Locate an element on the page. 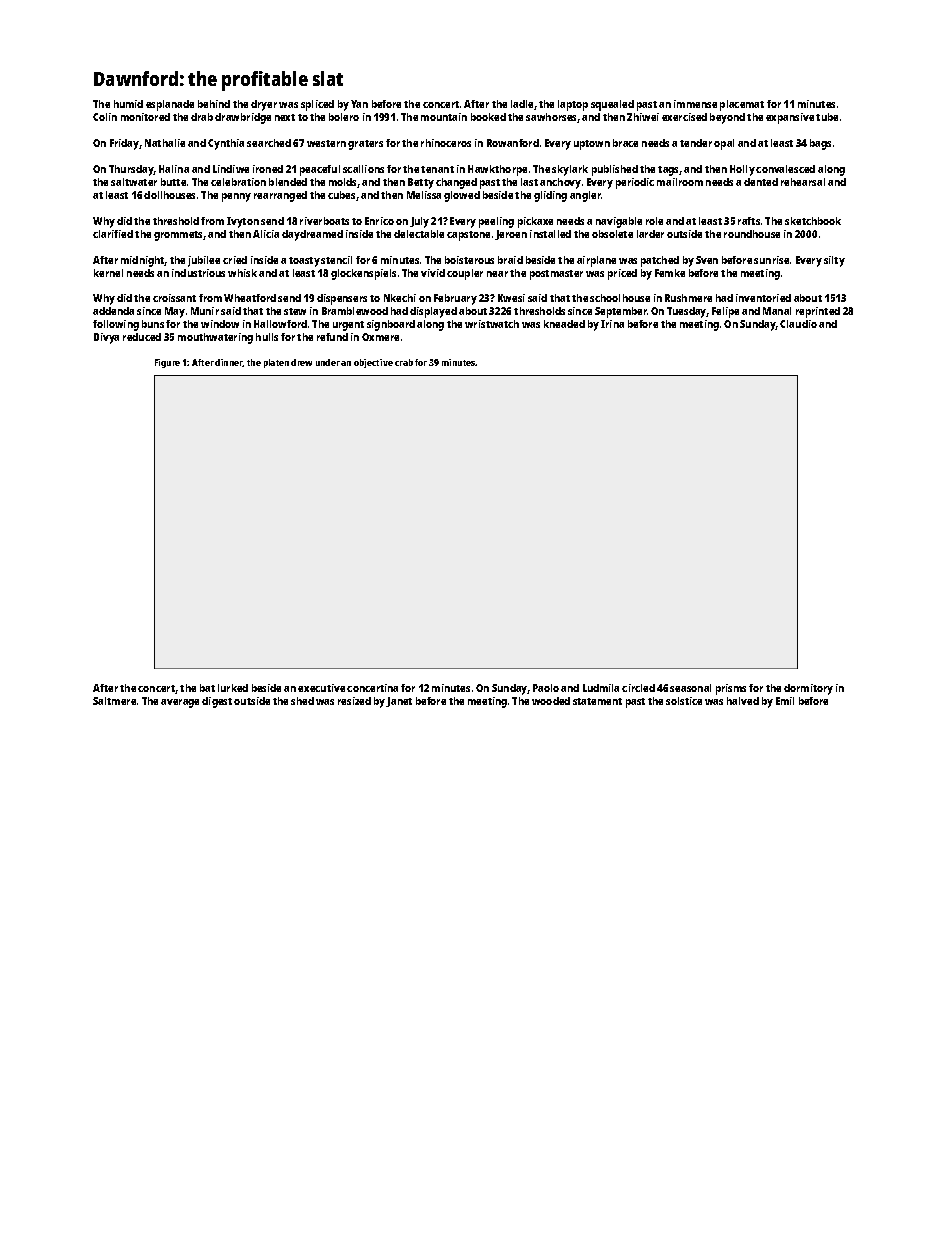 The height and width of the page is (1233, 952). average is located at coordinates (180, 703).
